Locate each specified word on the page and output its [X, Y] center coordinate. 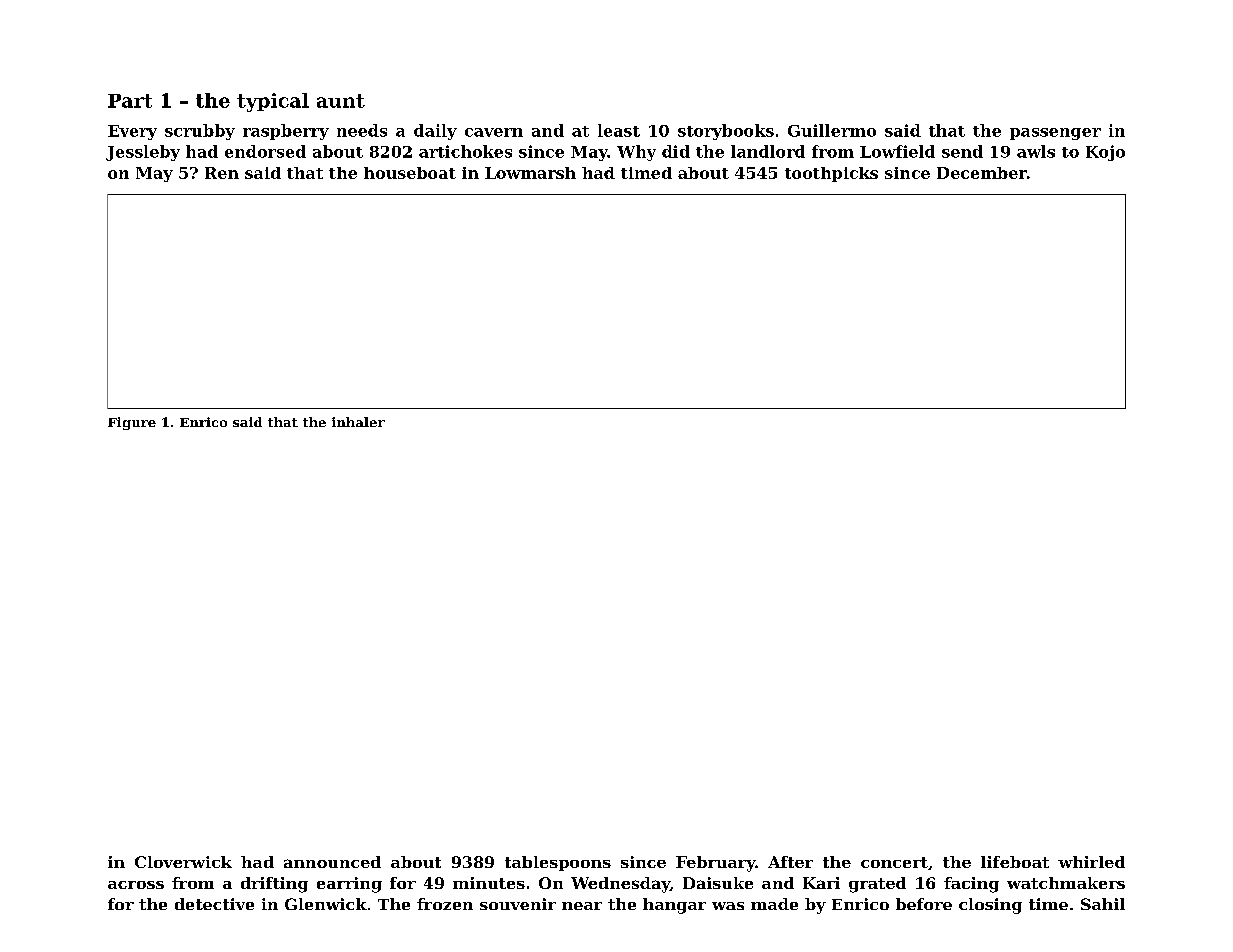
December [982, 173]
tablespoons [558, 863]
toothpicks [831, 174]
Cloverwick [183, 862]
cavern [494, 132]
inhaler [358, 422]
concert [894, 862]
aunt [341, 101]
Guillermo [832, 130]
